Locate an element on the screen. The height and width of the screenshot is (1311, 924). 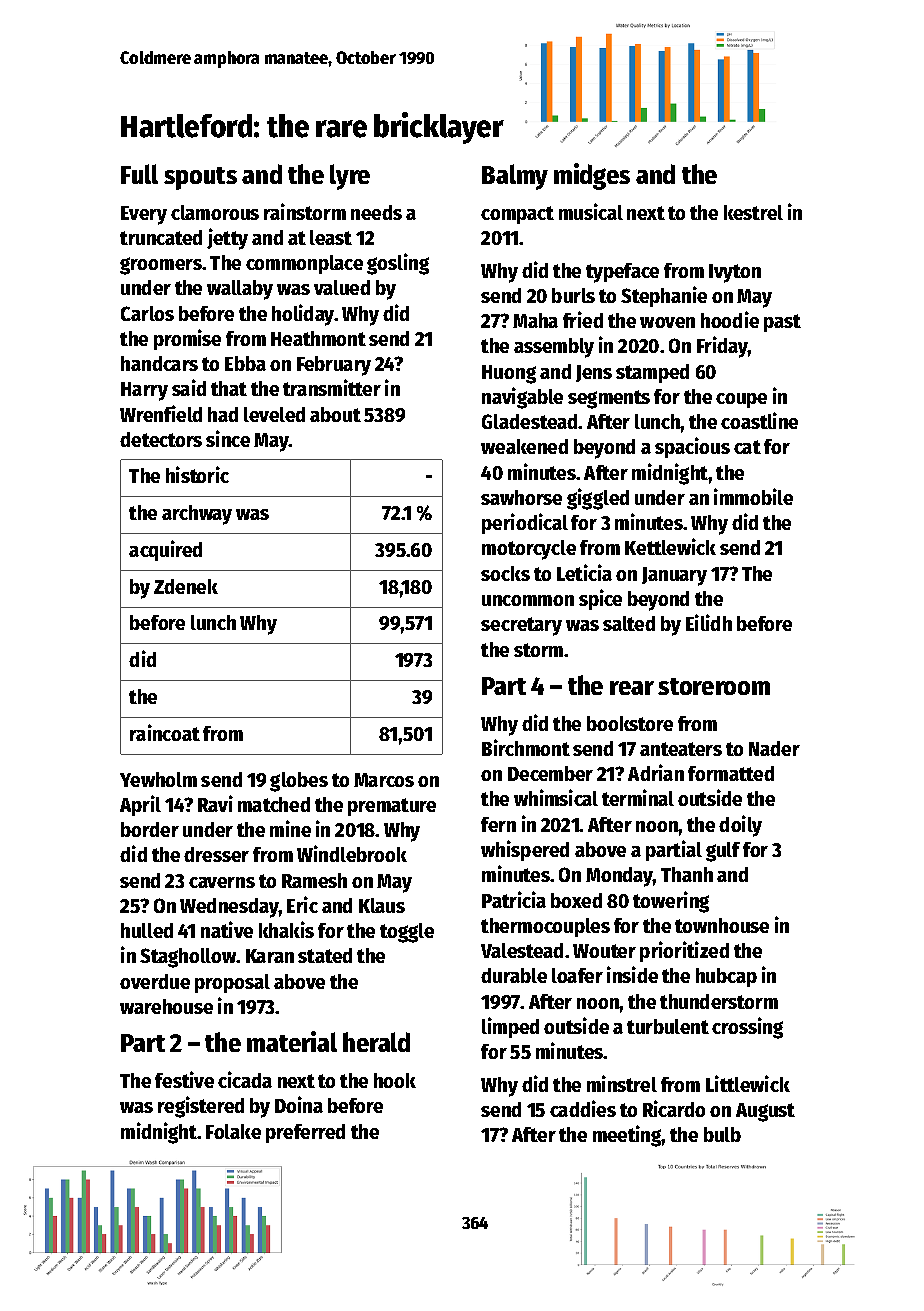
Birchmont is located at coordinates (526, 747).
